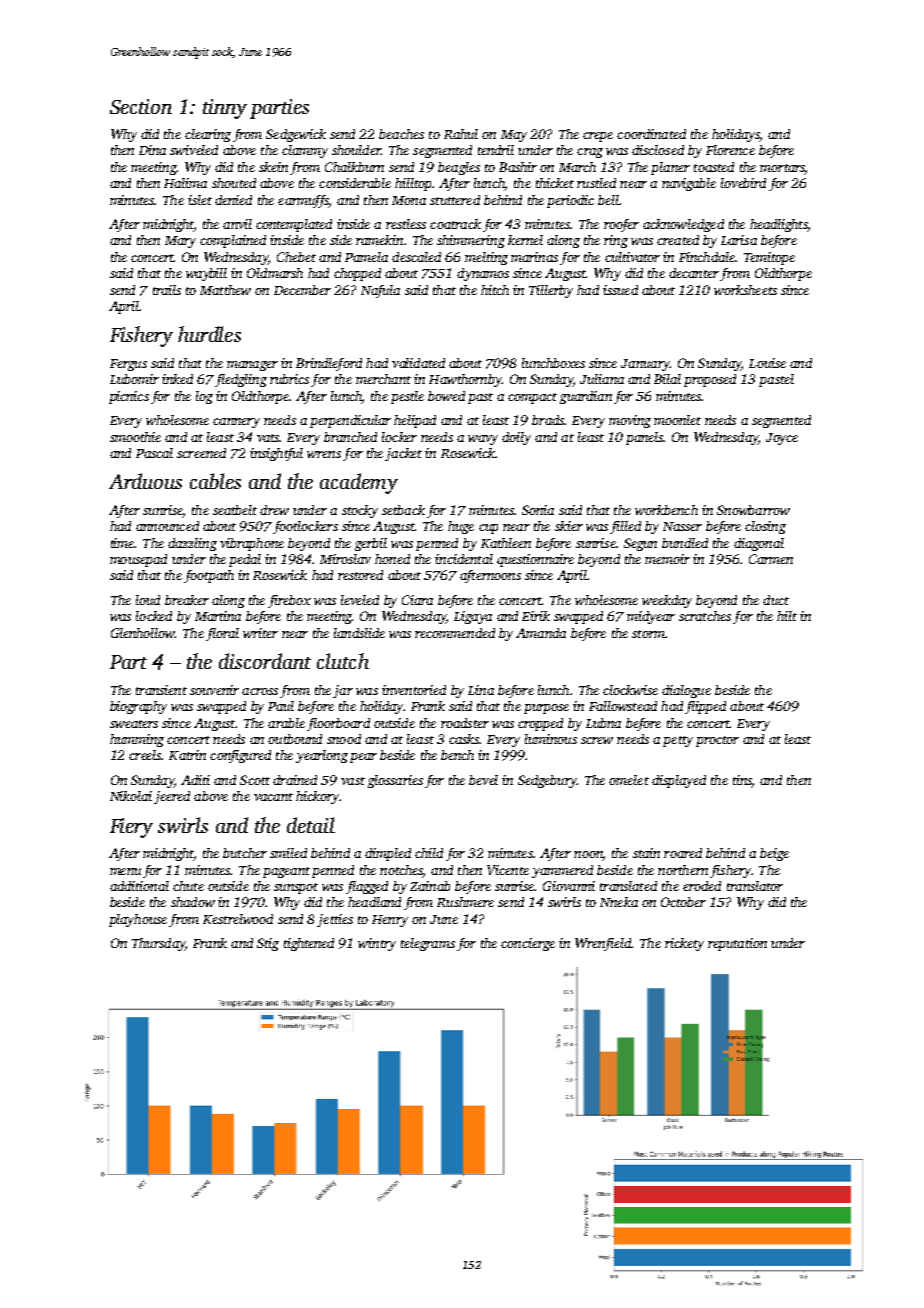  What do you see at coordinates (225, 109) in the screenshot?
I see `tinny` at bounding box center [225, 109].
